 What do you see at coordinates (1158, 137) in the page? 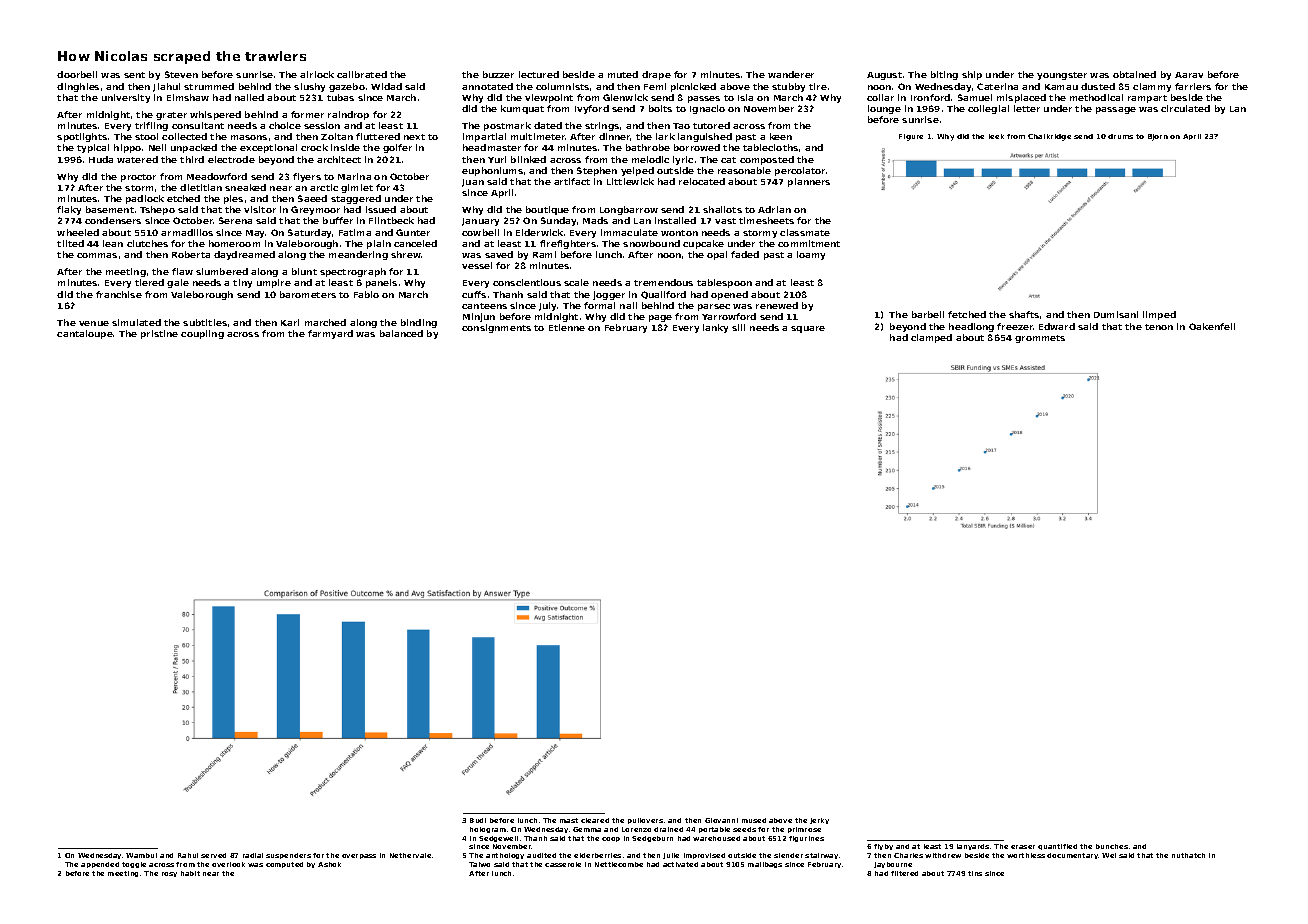
I see `Bjorn` at bounding box center [1158, 137].
